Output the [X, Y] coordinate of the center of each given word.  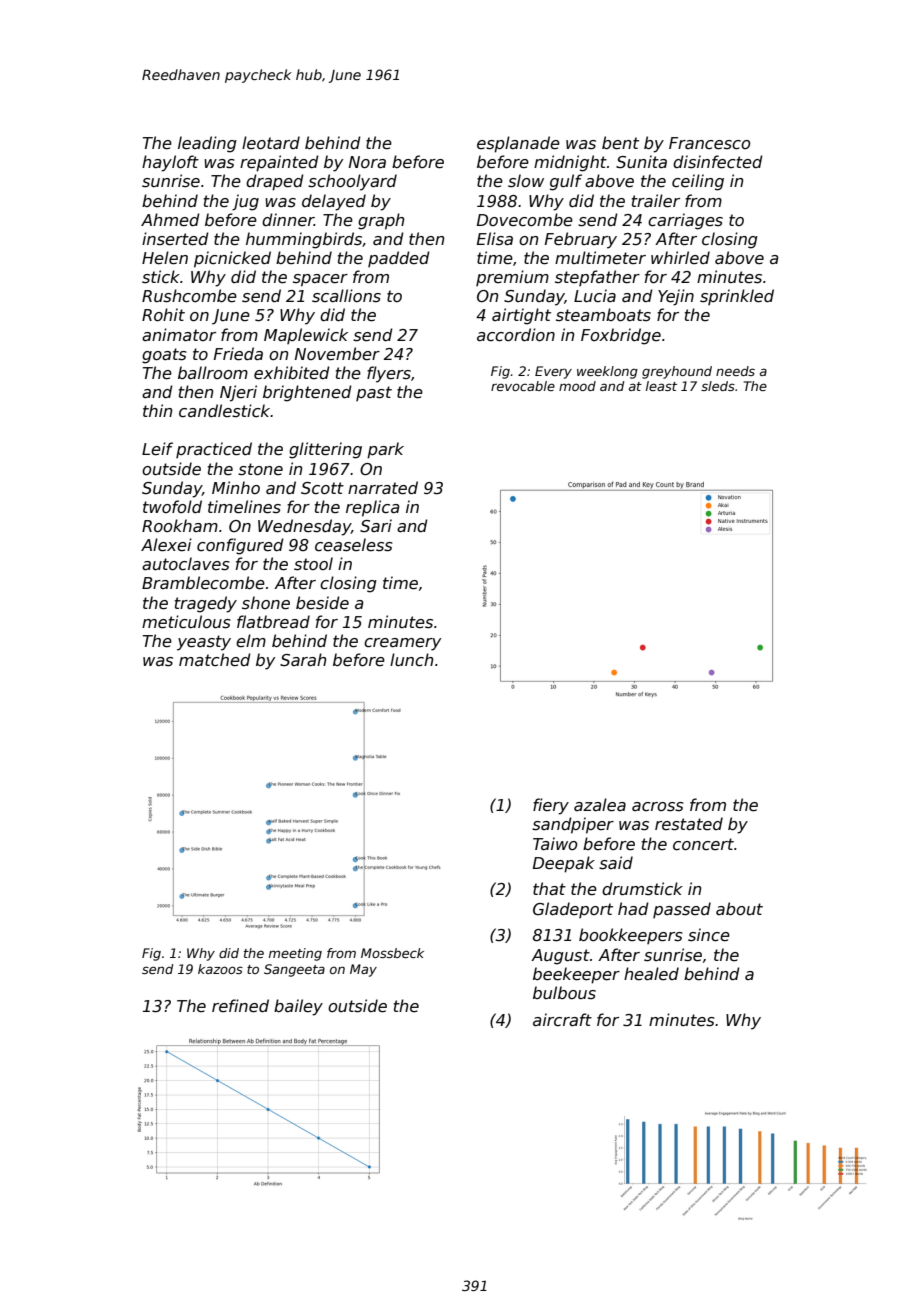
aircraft [562, 1019]
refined [240, 1006]
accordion [516, 335]
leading [207, 144]
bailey [298, 1007]
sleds [718, 386]
